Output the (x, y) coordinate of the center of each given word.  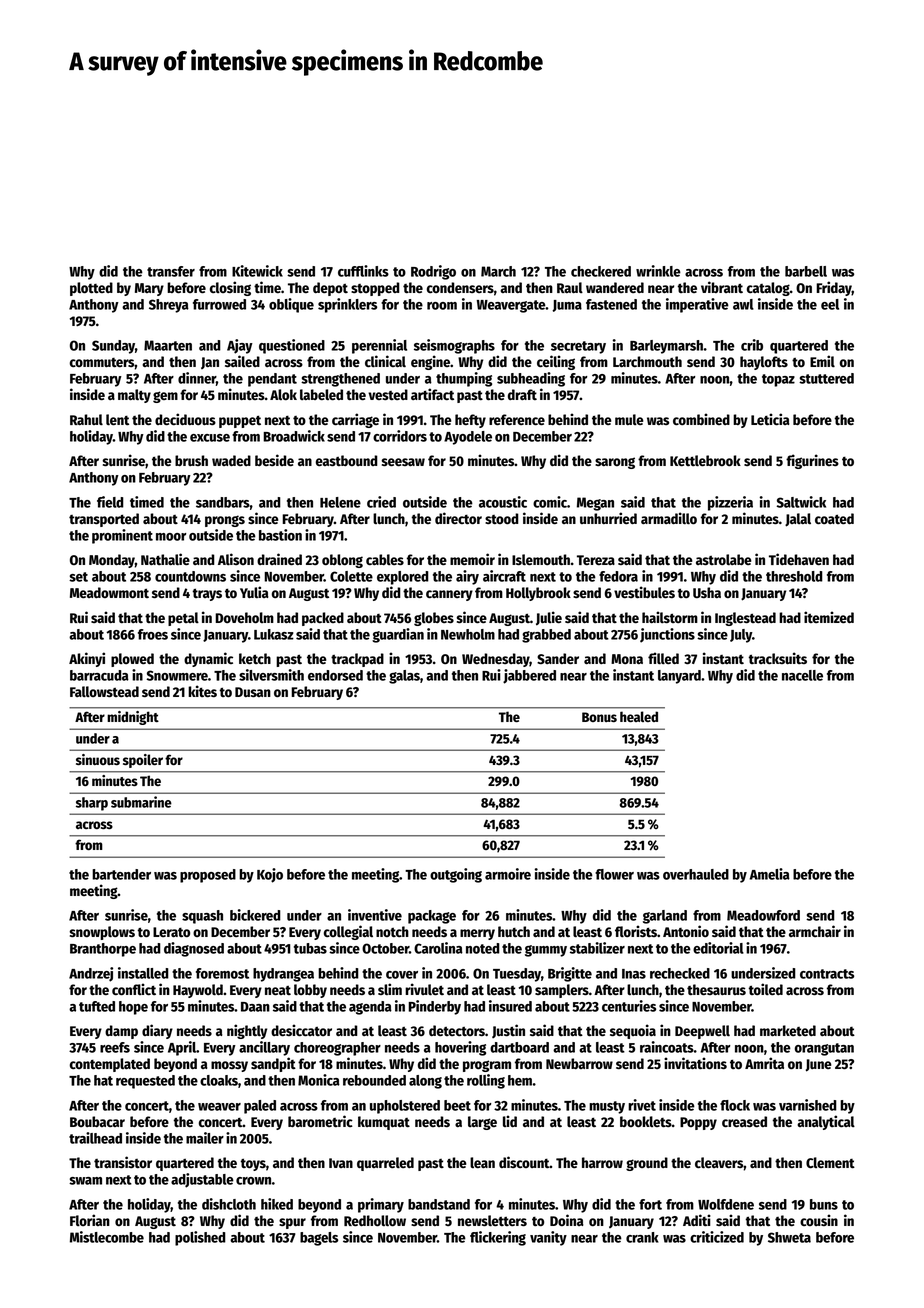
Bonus (599, 717)
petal (183, 619)
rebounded (374, 1080)
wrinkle (658, 271)
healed (639, 716)
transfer (171, 271)
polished (200, 1238)
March (498, 271)
